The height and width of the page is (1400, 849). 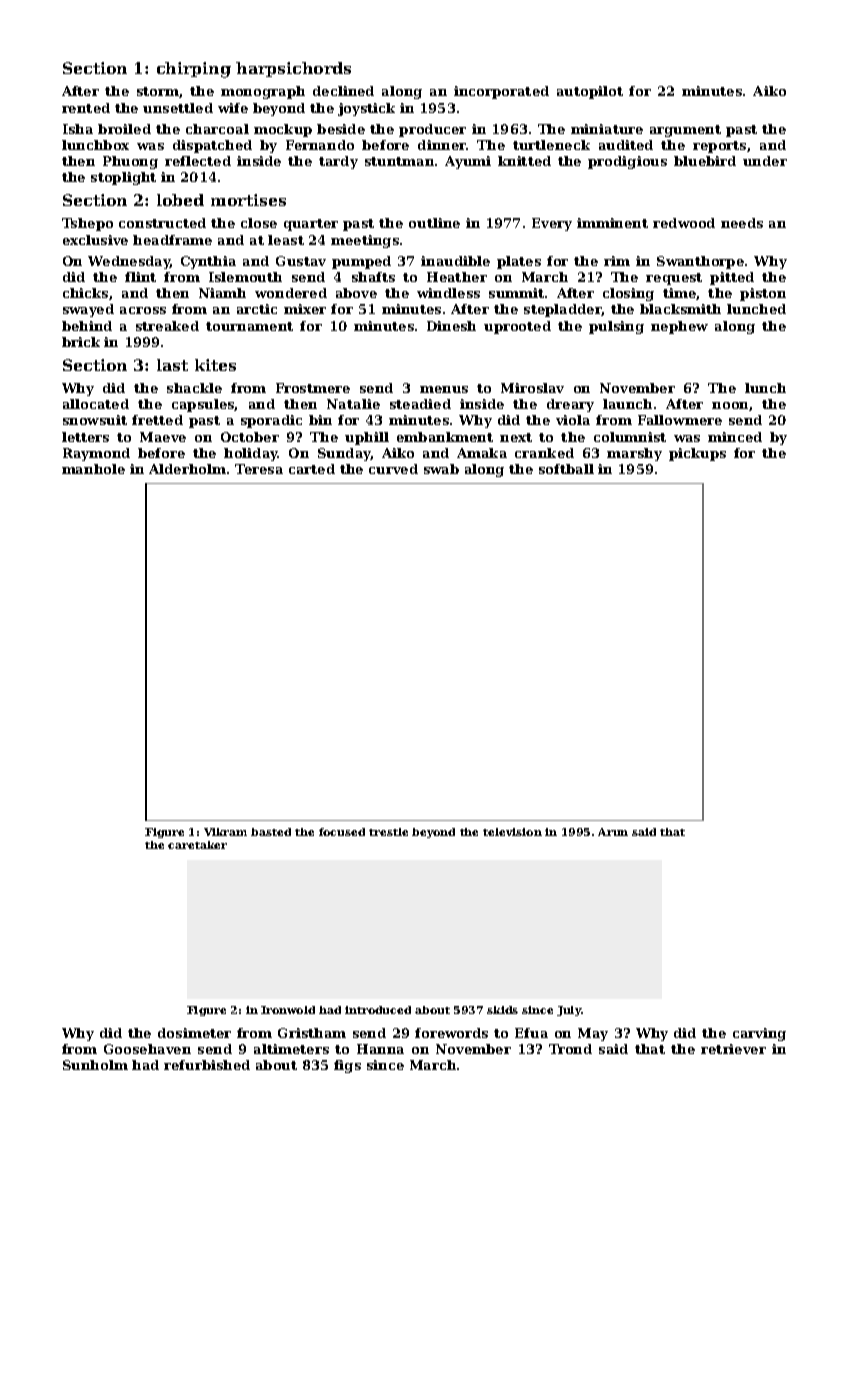 I want to click on Arun, so click(x=613, y=832).
